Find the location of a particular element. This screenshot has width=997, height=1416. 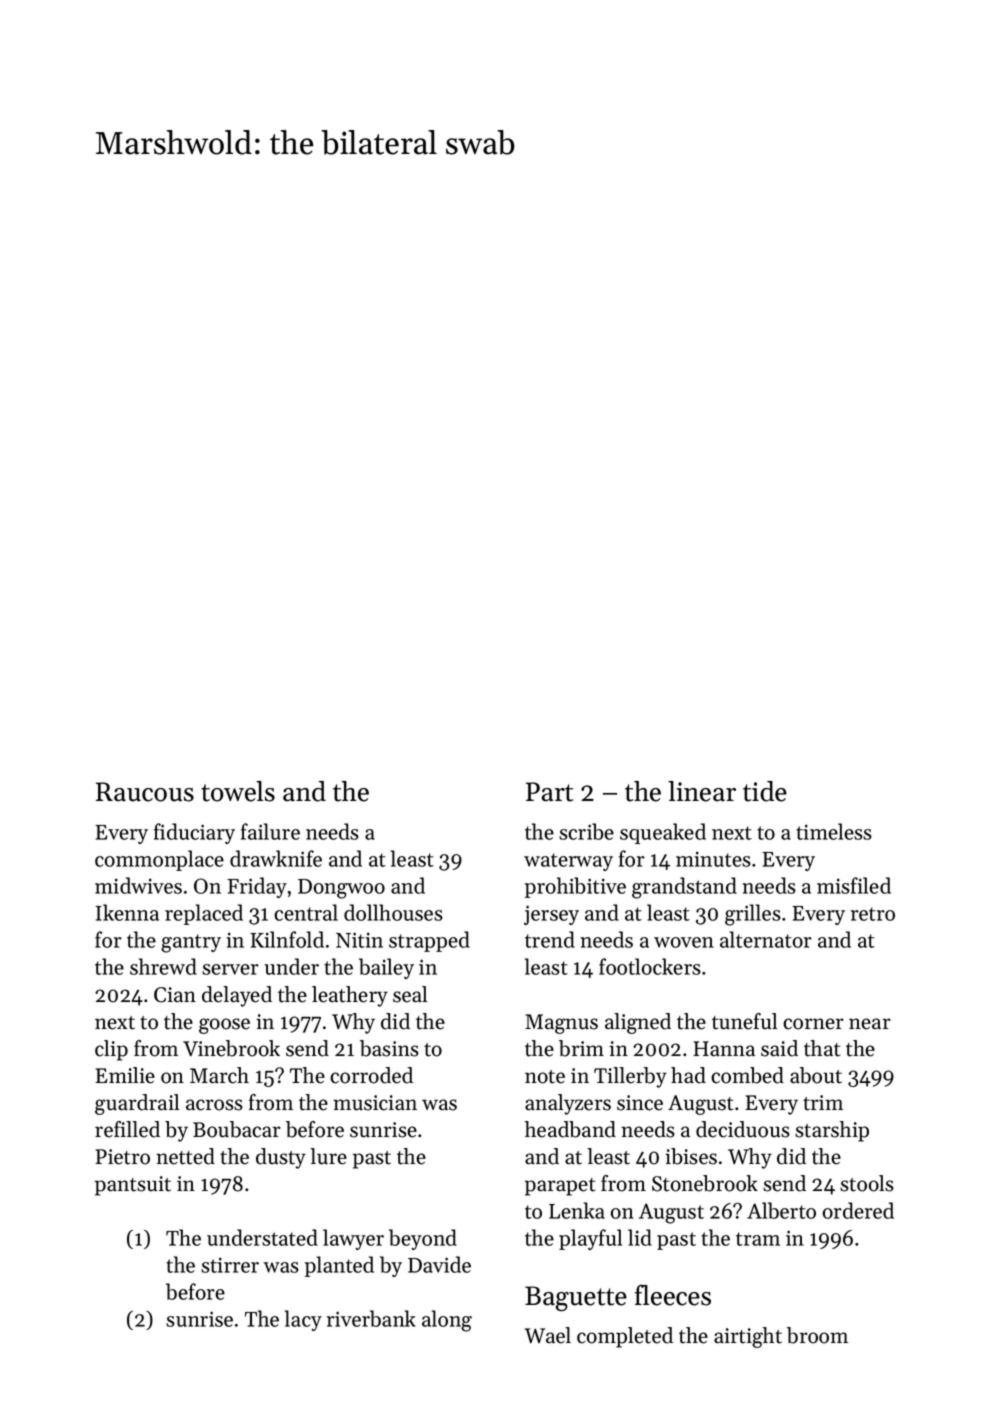

Davide is located at coordinates (439, 1264).
